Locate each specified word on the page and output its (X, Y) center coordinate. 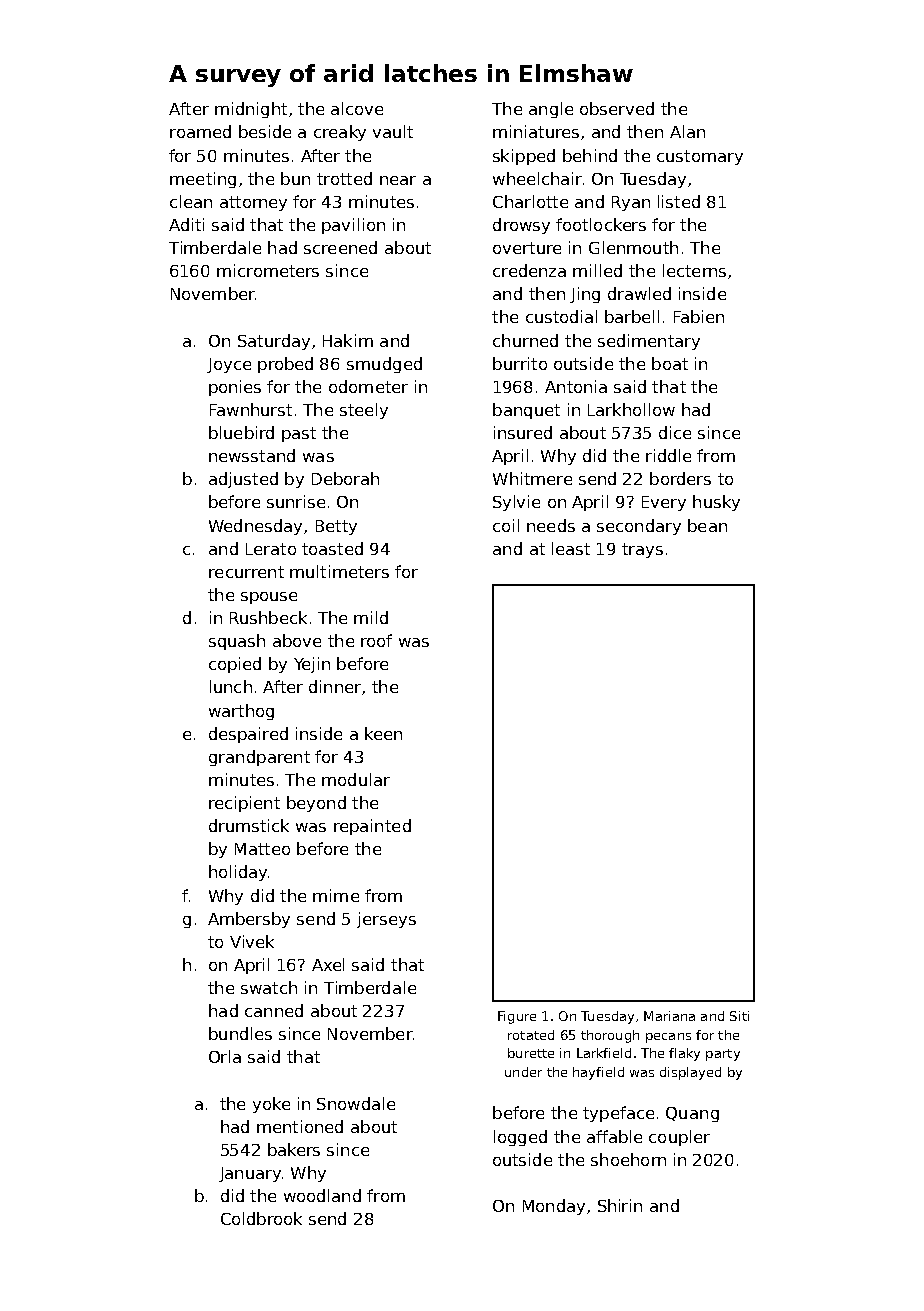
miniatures (536, 131)
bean (707, 525)
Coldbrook (261, 1218)
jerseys (386, 920)
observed (617, 108)
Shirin (620, 1205)
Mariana (669, 1016)
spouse (269, 598)
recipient (244, 804)
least (571, 548)
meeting (203, 180)
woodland (322, 1195)
